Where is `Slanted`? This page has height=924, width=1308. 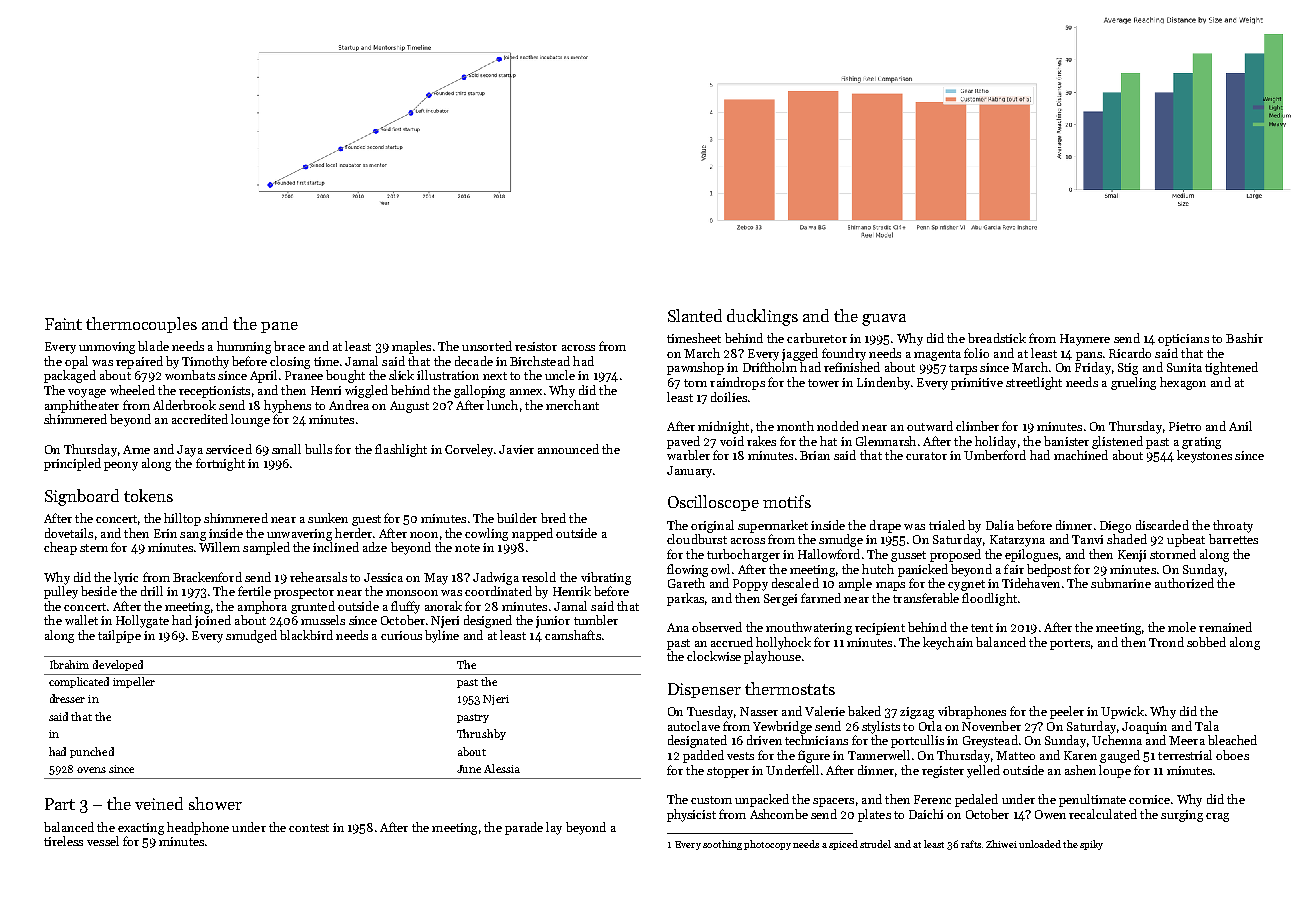
Slanted is located at coordinates (695, 315).
